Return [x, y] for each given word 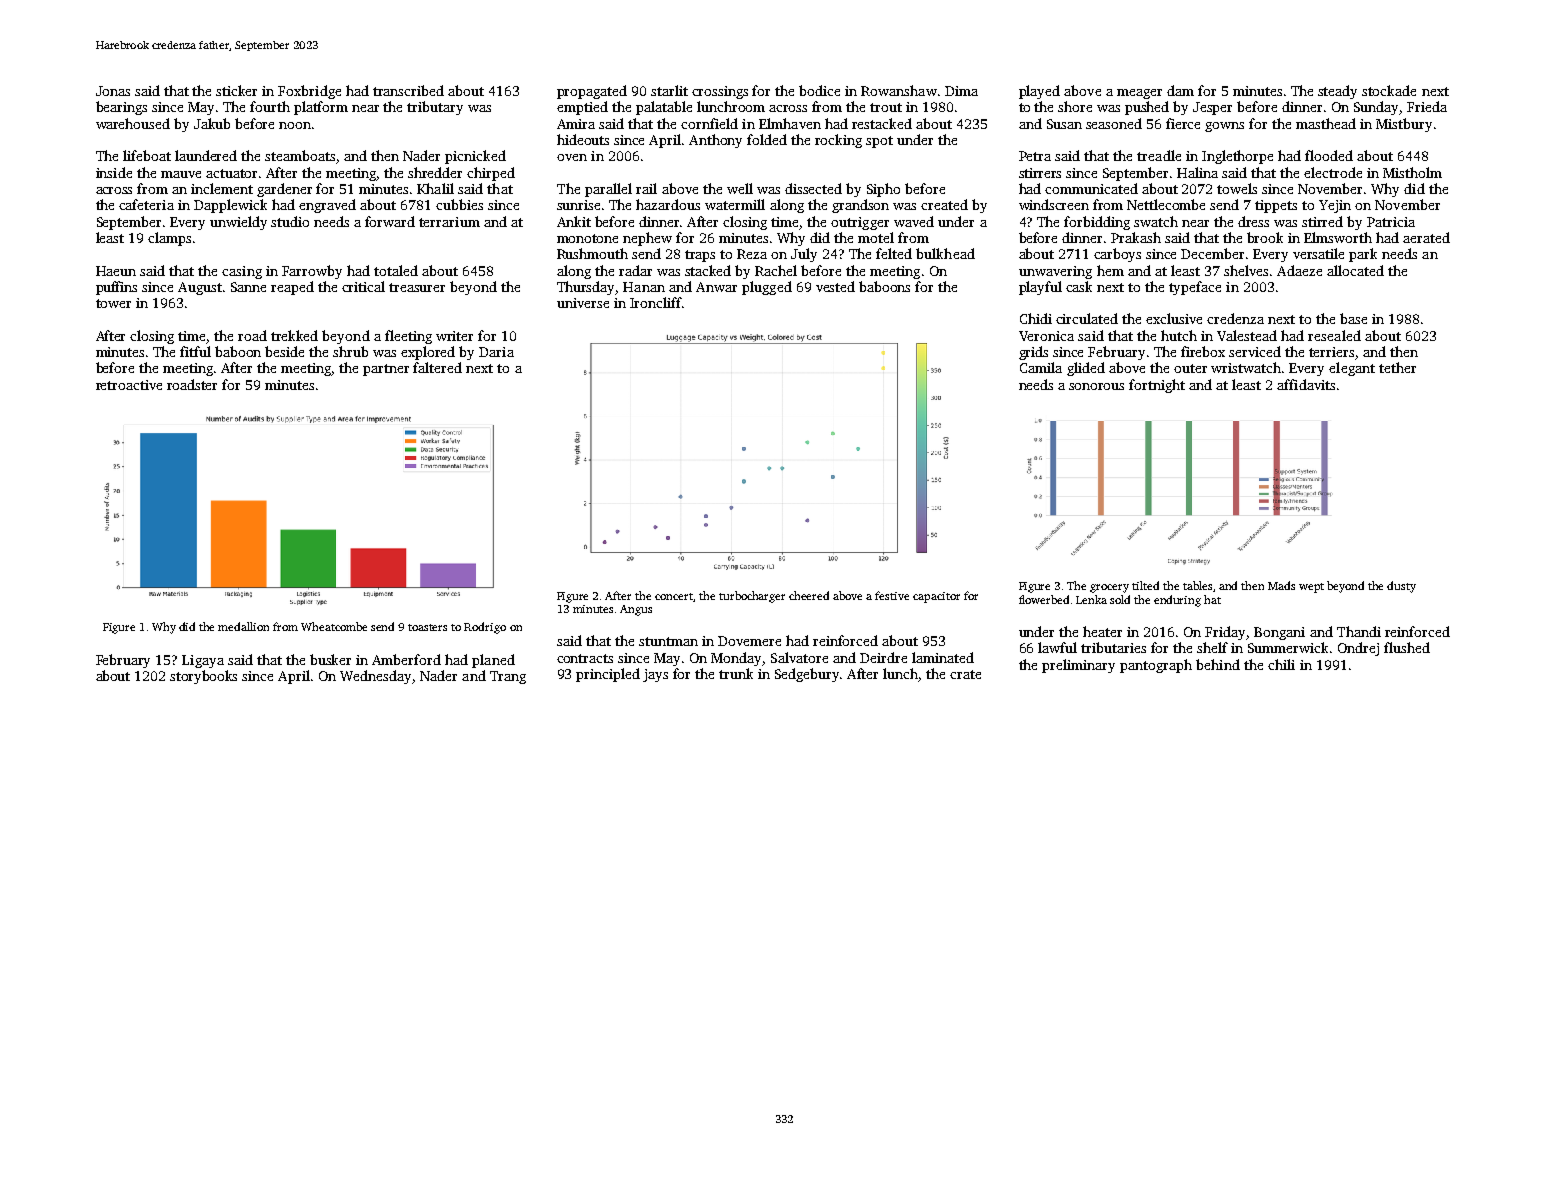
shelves [1246, 270]
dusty [1401, 587]
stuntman [668, 641]
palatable [664, 108]
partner [386, 370]
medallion [243, 626]
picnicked [475, 157]
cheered [809, 595]
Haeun [116, 271]
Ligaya [203, 661]
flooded [1329, 155]
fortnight [1157, 386]
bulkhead [945, 253]
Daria [496, 352]
